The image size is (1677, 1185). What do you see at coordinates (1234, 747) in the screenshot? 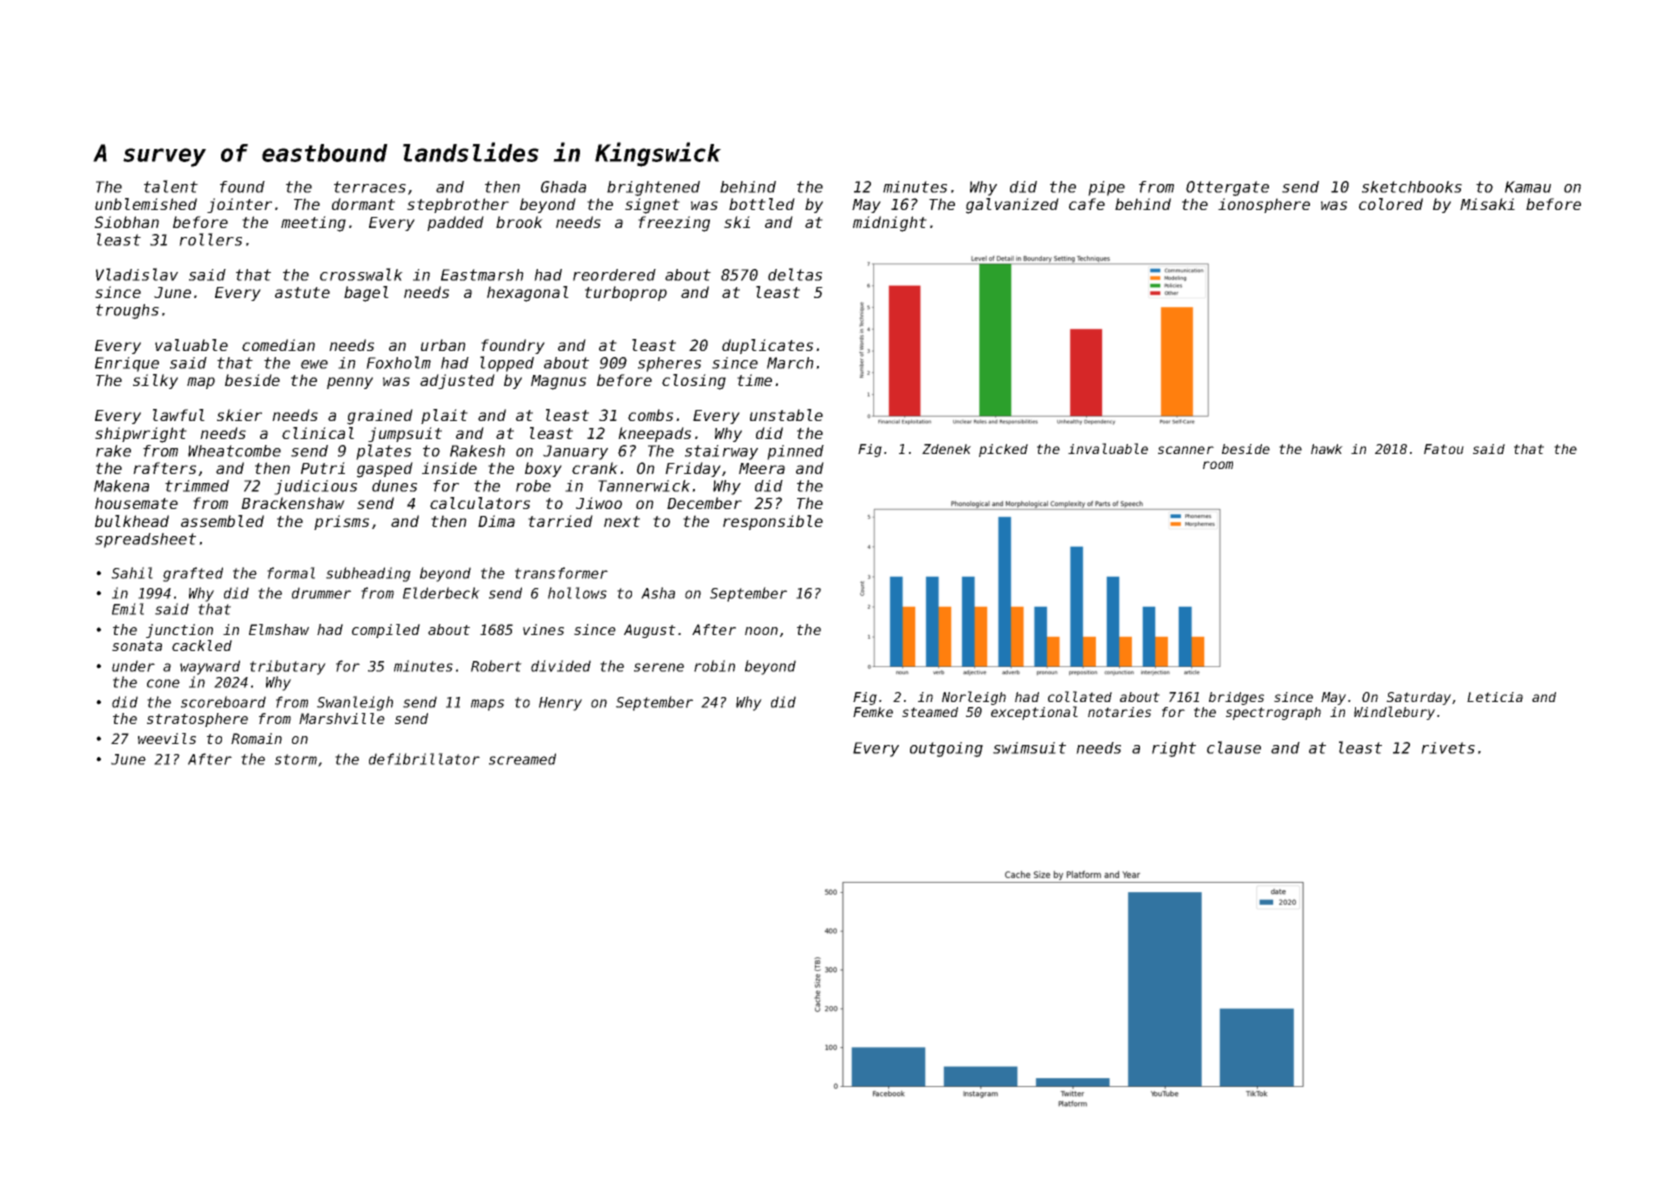
I see `clause` at bounding box center [1234, 747].
